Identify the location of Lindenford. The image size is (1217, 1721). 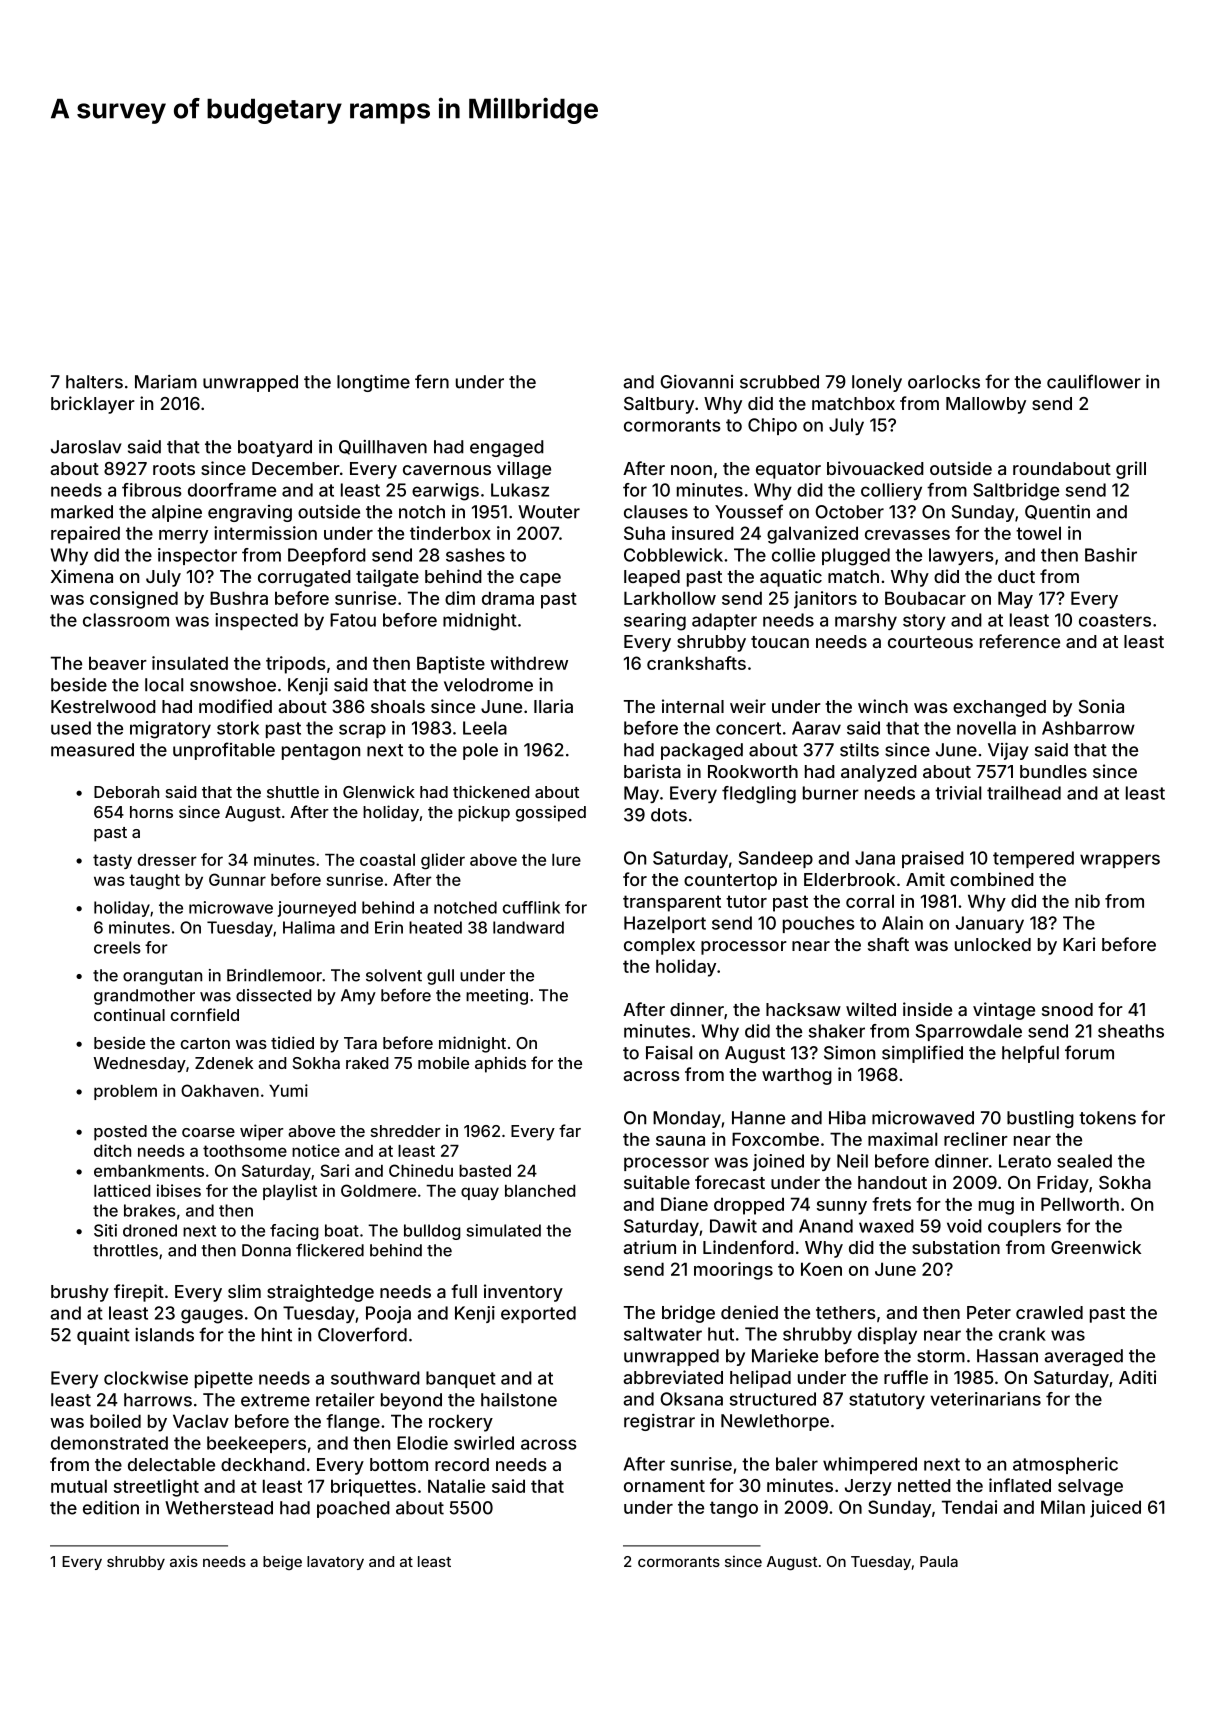
(748, 1247).
